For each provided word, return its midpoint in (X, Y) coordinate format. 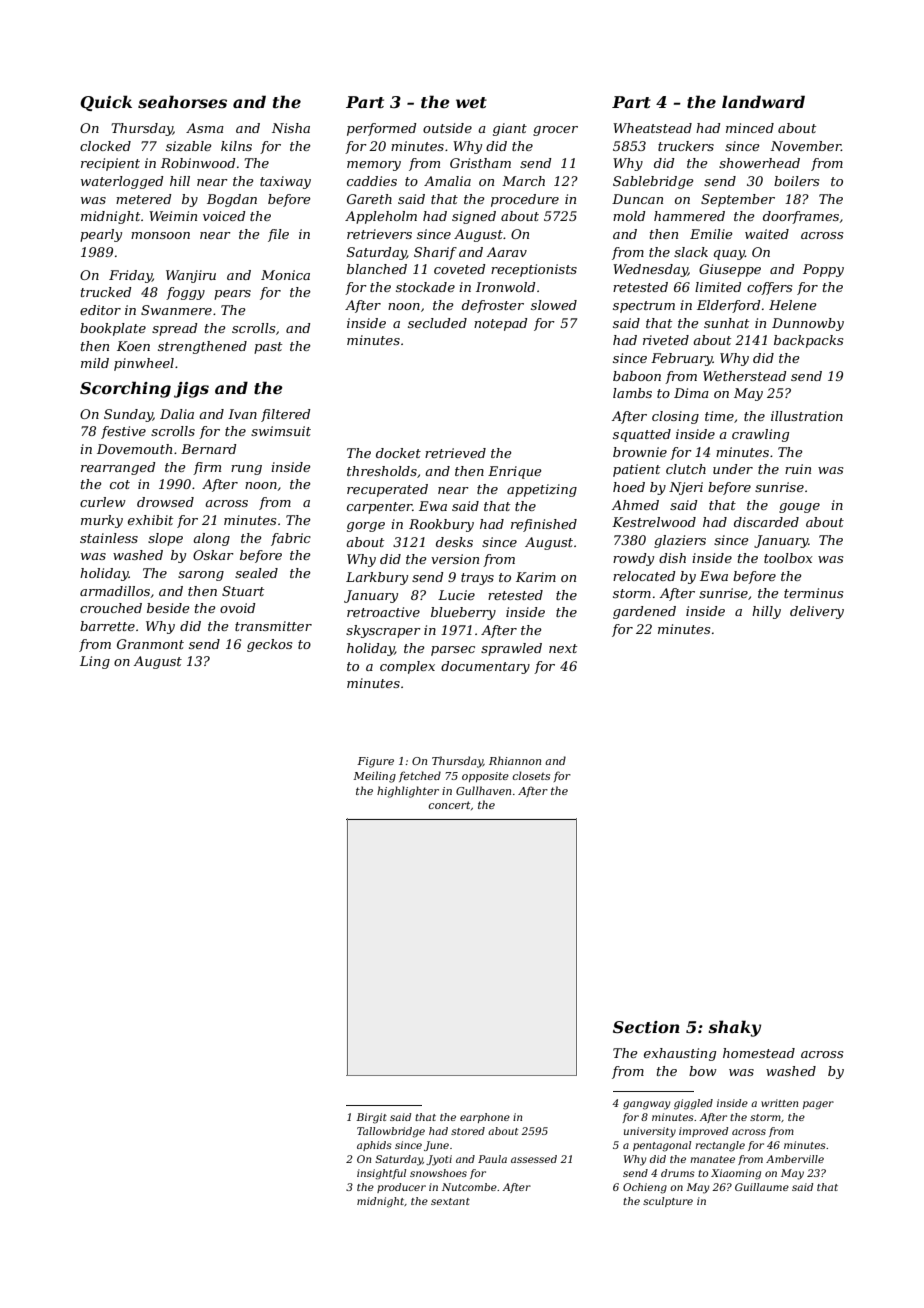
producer (401, 1188)
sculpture (668, 1202)
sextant (450, 1201)
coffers (769, 288)
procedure (525, 200)
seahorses (182, 101)
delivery (817, 612)
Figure (375, 762)
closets (531, 775)
